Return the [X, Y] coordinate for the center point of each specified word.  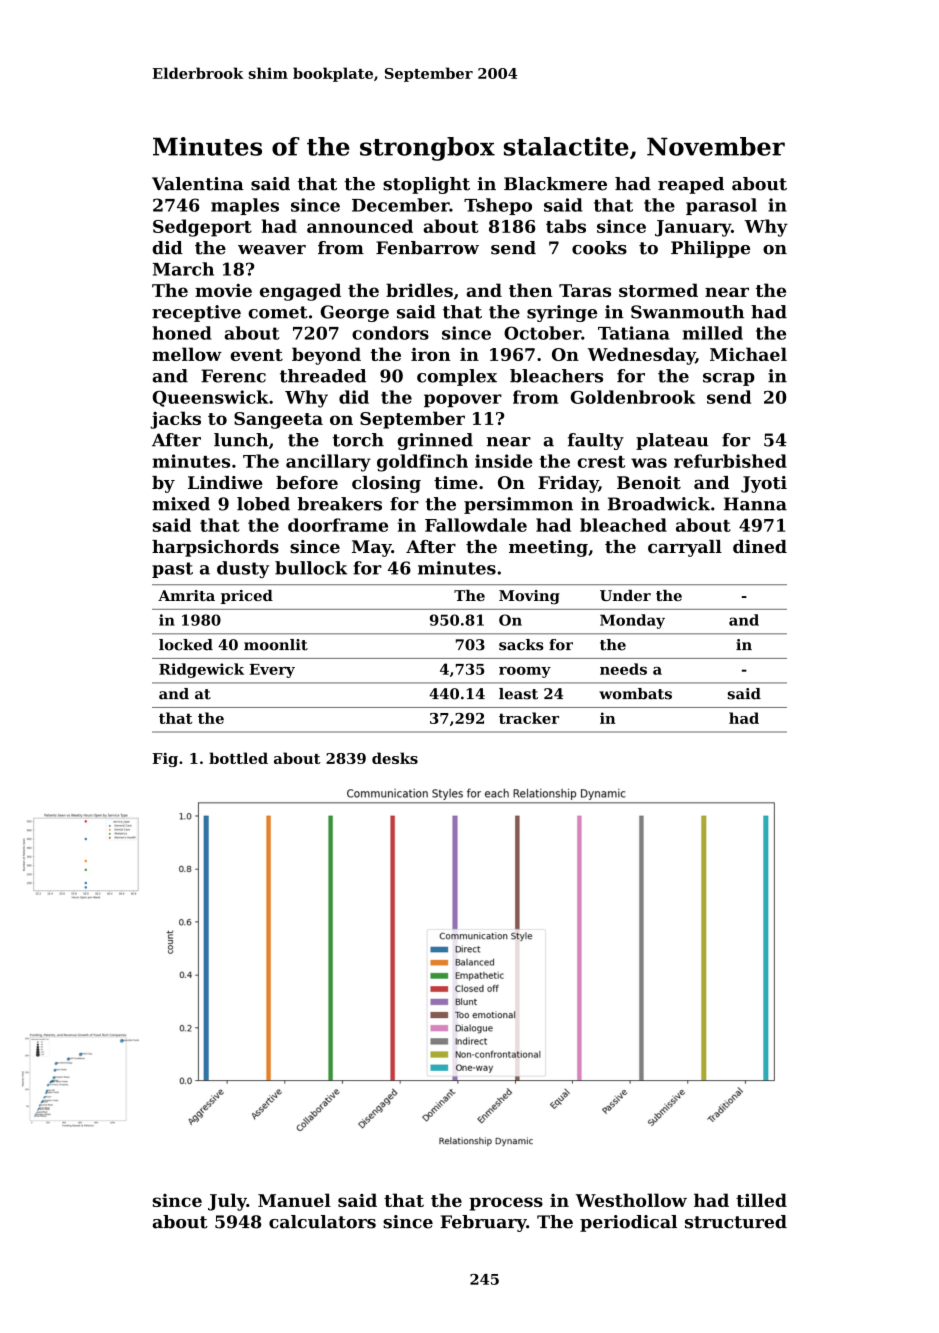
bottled [238, 758]
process [506, 1204]
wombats [635, 694]
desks [395, 758]
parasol [721, 206]
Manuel [294, 1200]
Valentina [198, 184]
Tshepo [498, 206]
